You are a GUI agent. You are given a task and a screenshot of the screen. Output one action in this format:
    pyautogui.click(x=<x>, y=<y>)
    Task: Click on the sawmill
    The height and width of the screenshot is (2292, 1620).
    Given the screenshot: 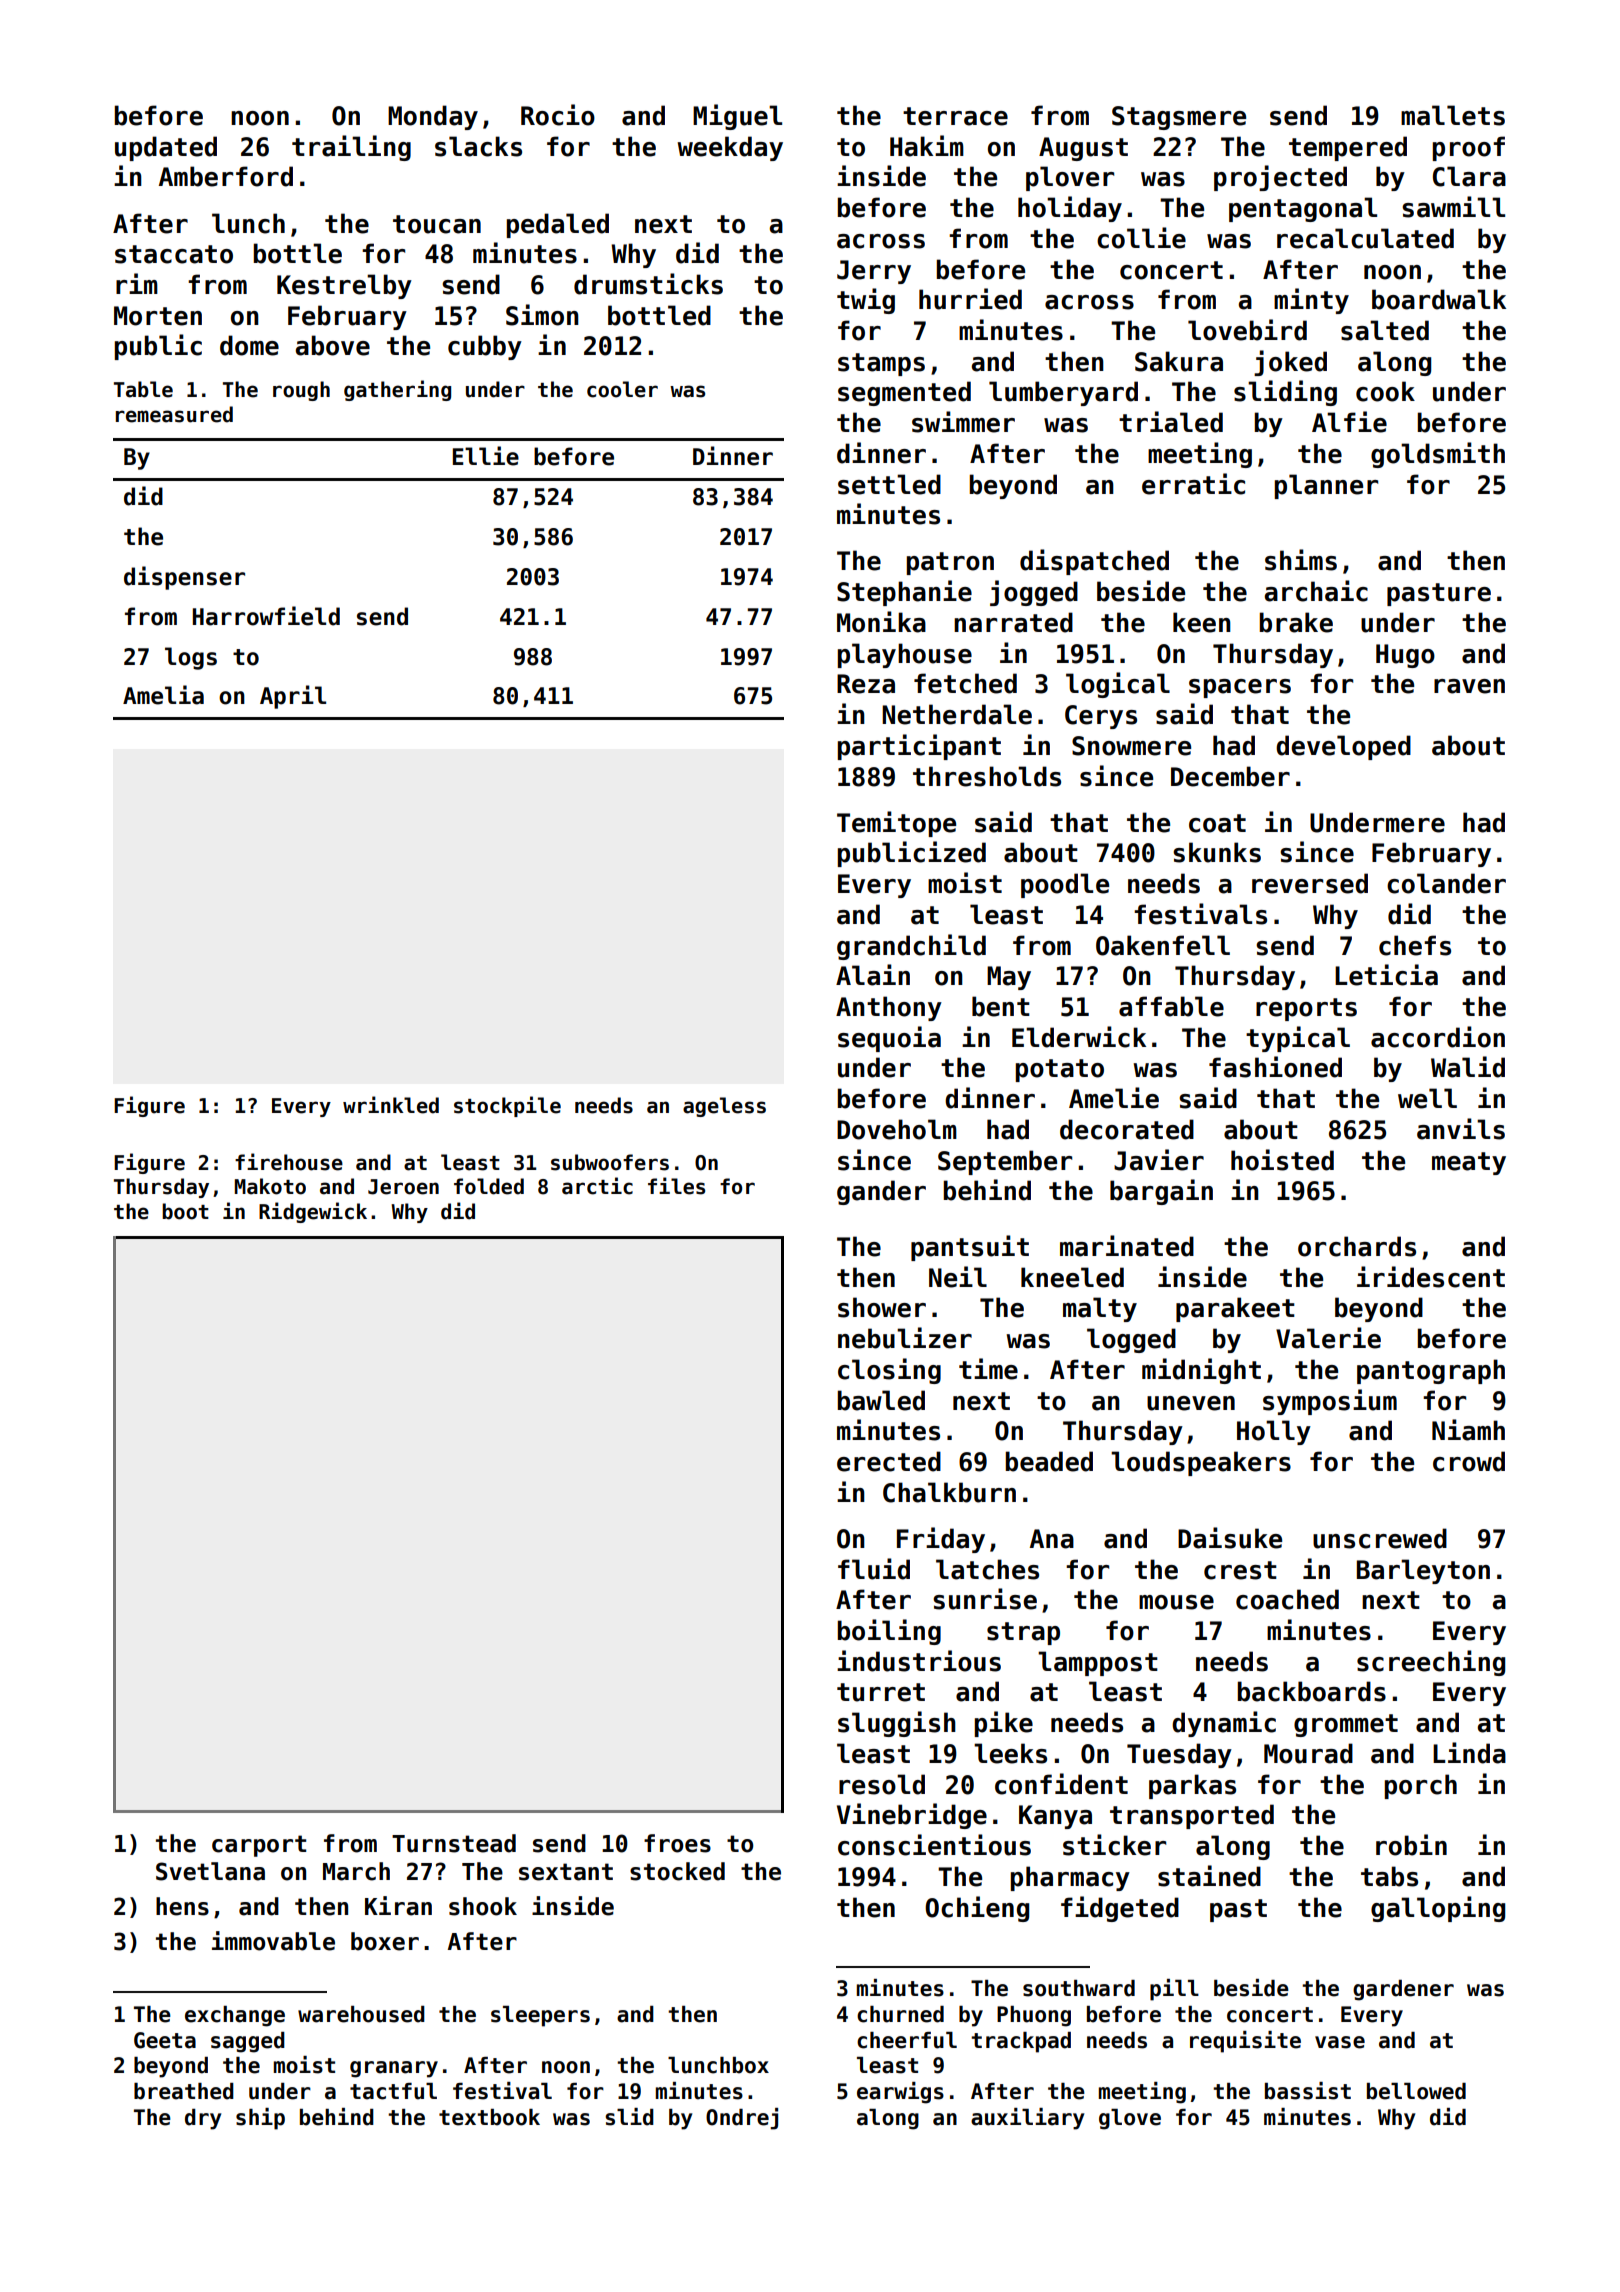 What is the action you would take?
    pyautogui.click(x=1453, y=207)
